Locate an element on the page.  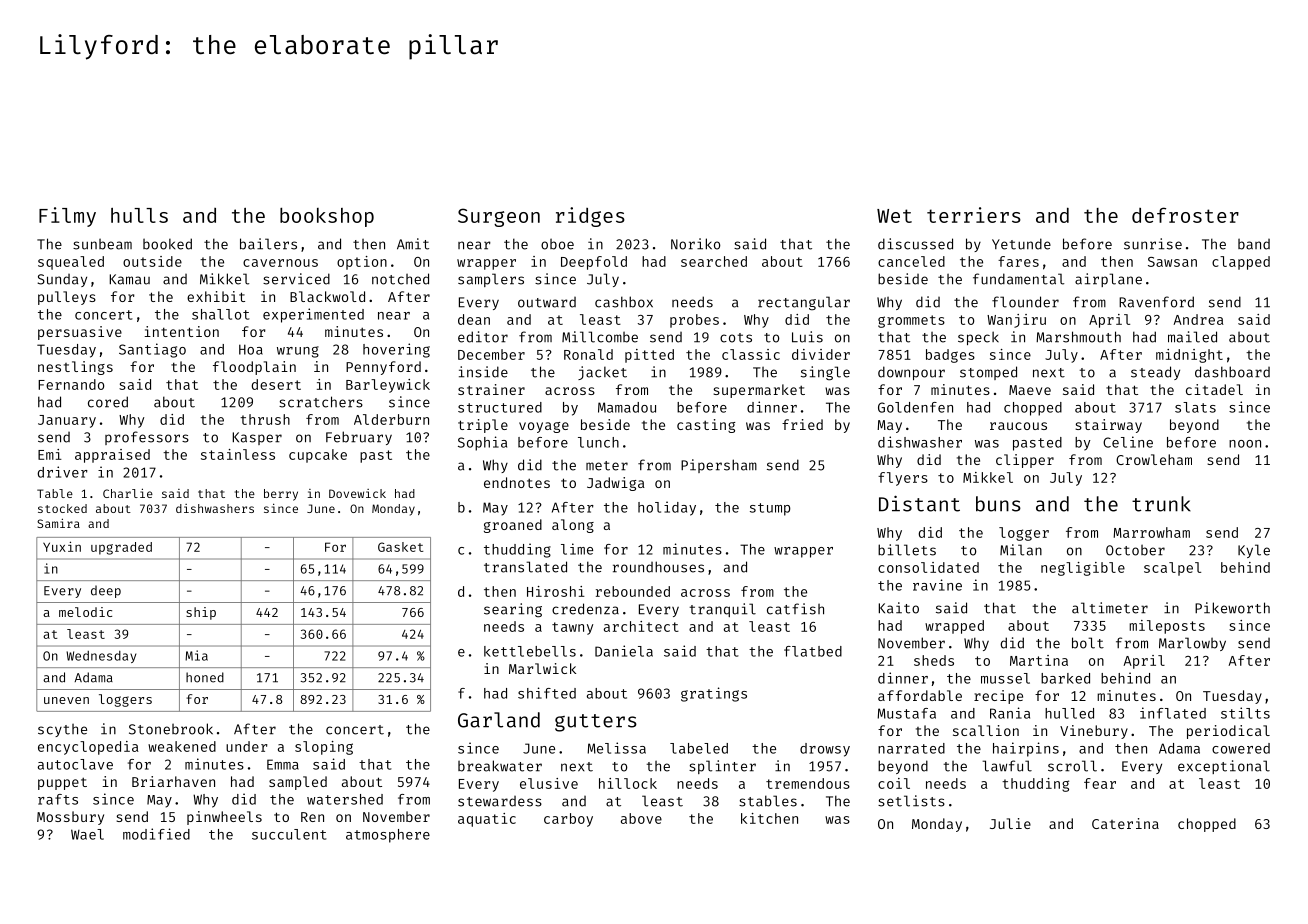
Yuxin is located at coordinates (62, 546).
